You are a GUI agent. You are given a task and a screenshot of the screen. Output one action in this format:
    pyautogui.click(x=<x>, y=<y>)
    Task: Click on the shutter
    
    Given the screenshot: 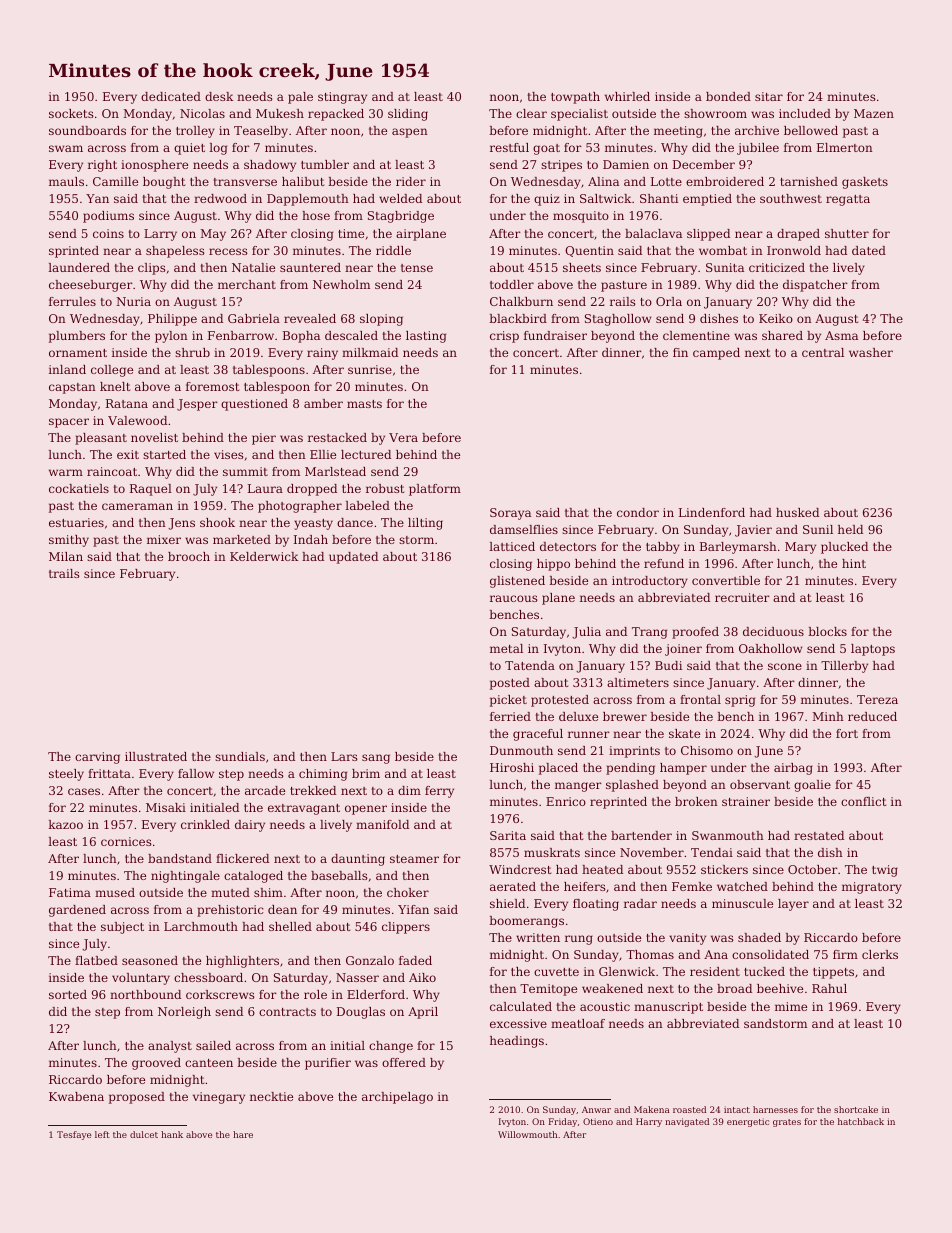 What is the action you would take?
    pyautogui.click(x=847, y=233)
